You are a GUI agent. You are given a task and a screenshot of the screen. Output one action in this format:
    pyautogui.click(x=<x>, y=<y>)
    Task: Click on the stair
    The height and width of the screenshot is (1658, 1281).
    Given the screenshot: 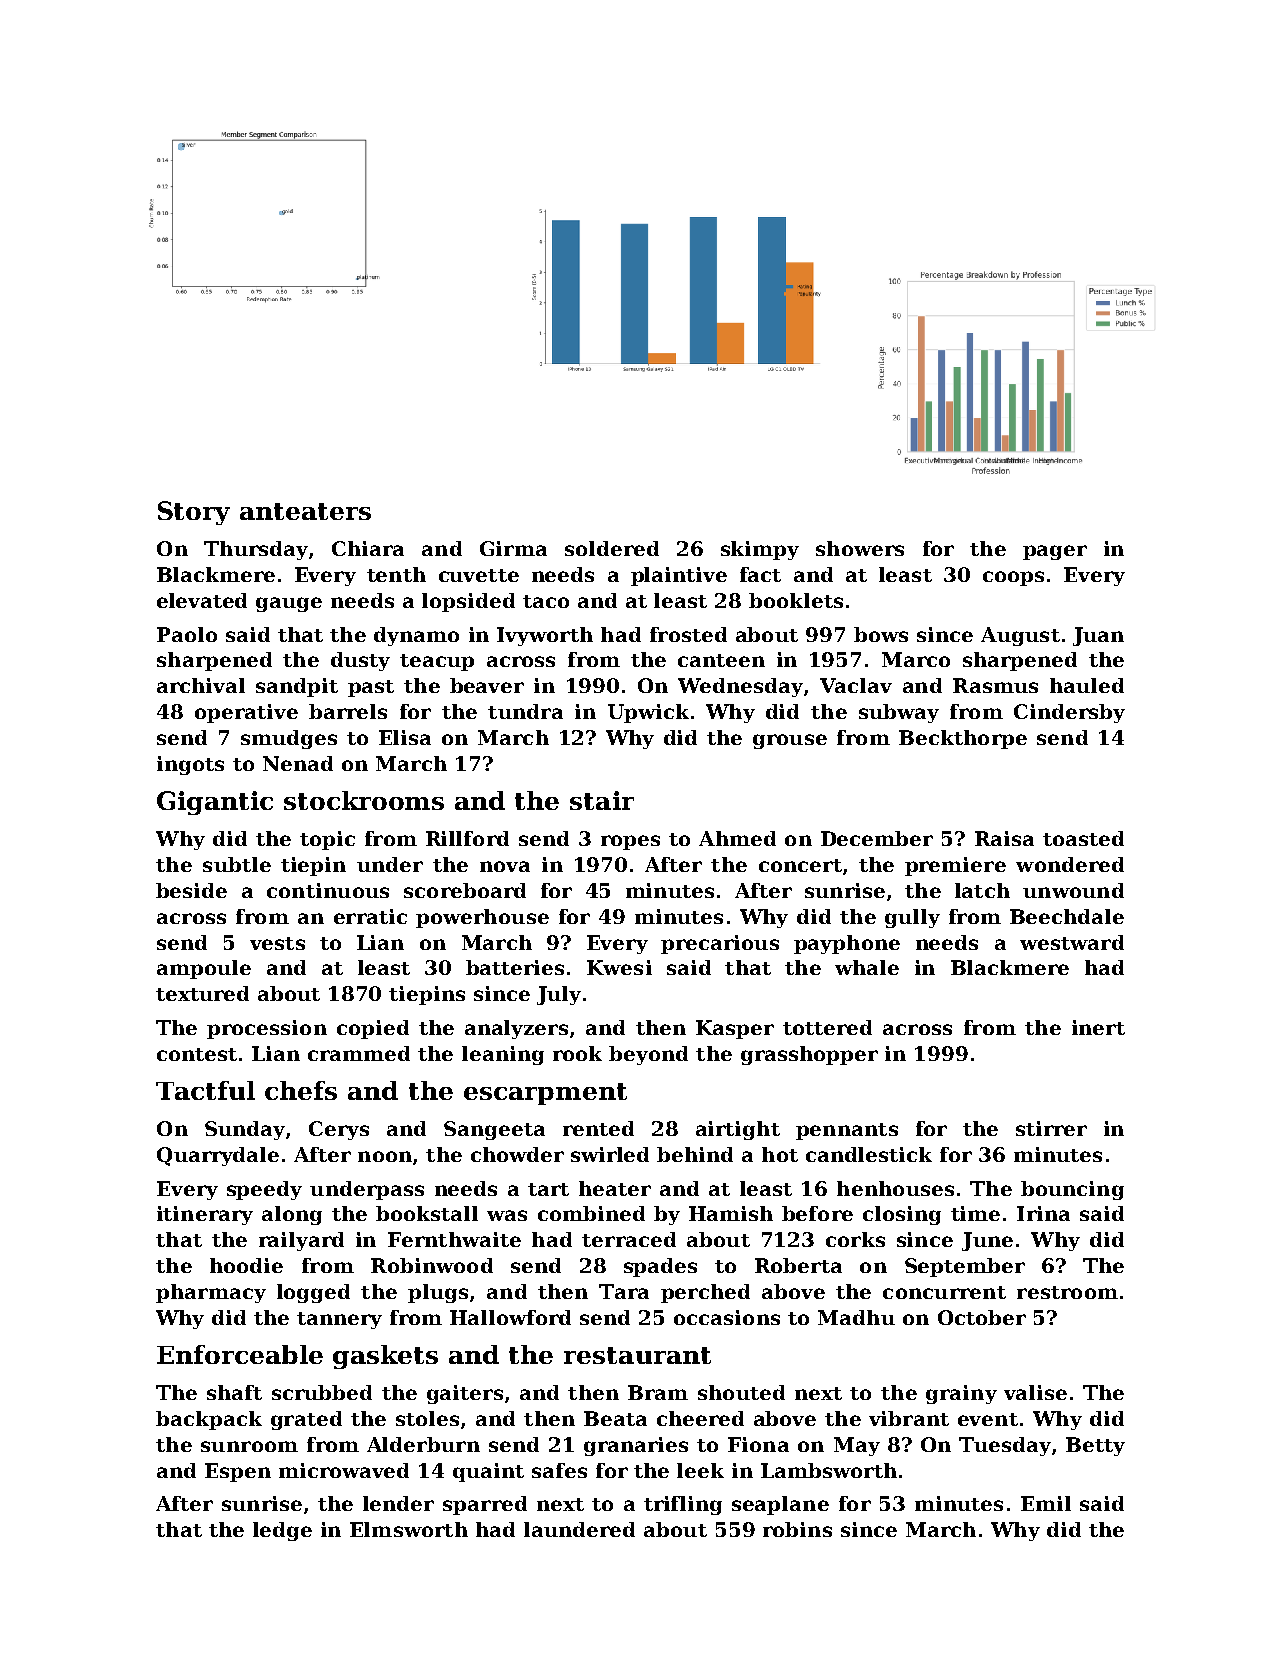 What is the action you would take?
    pyautogui.click(x=602, y=800)
